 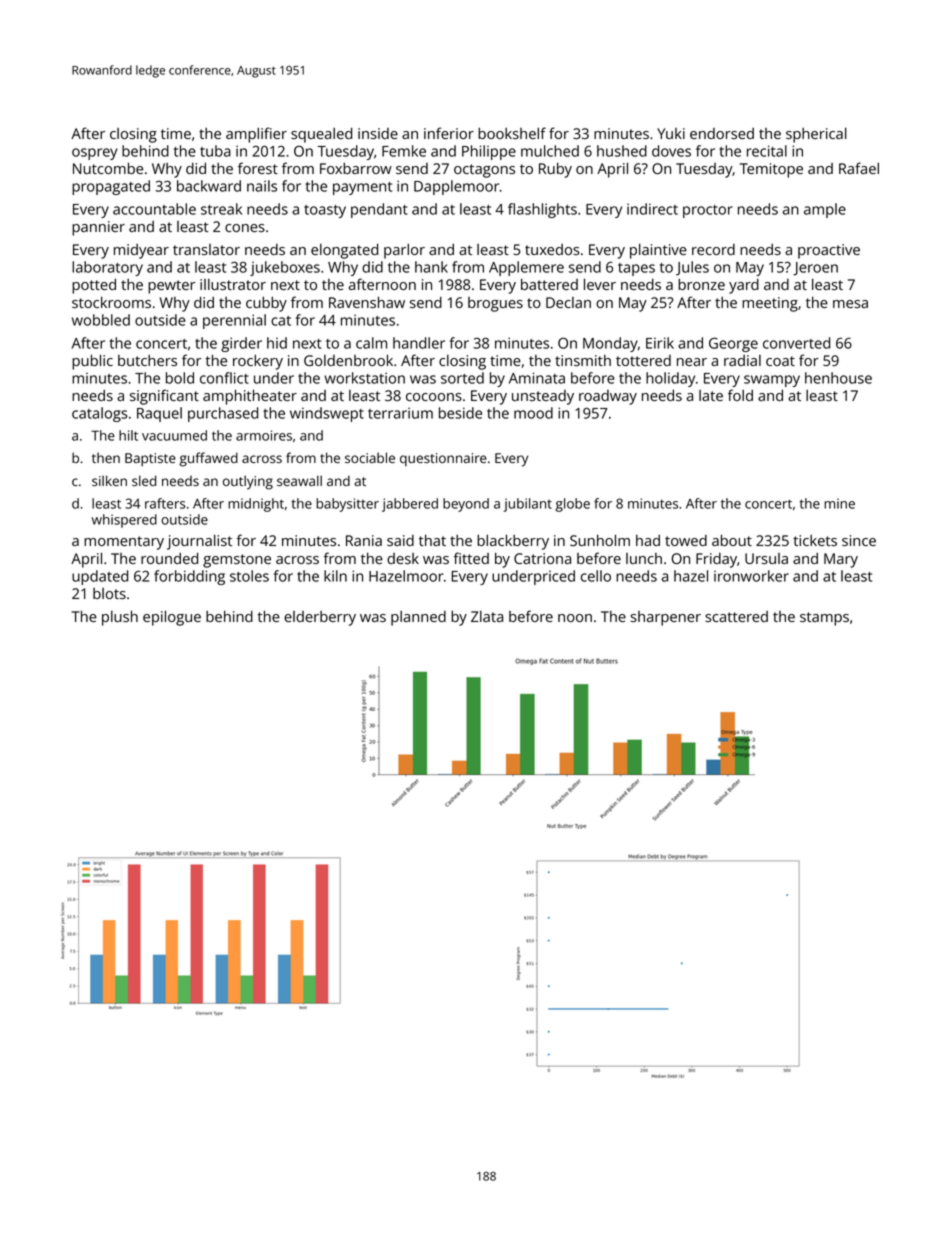 What do you see at coordinates (838, 378) in the screenshot?
I see `henhouse` at bounding box center [838, 378].
